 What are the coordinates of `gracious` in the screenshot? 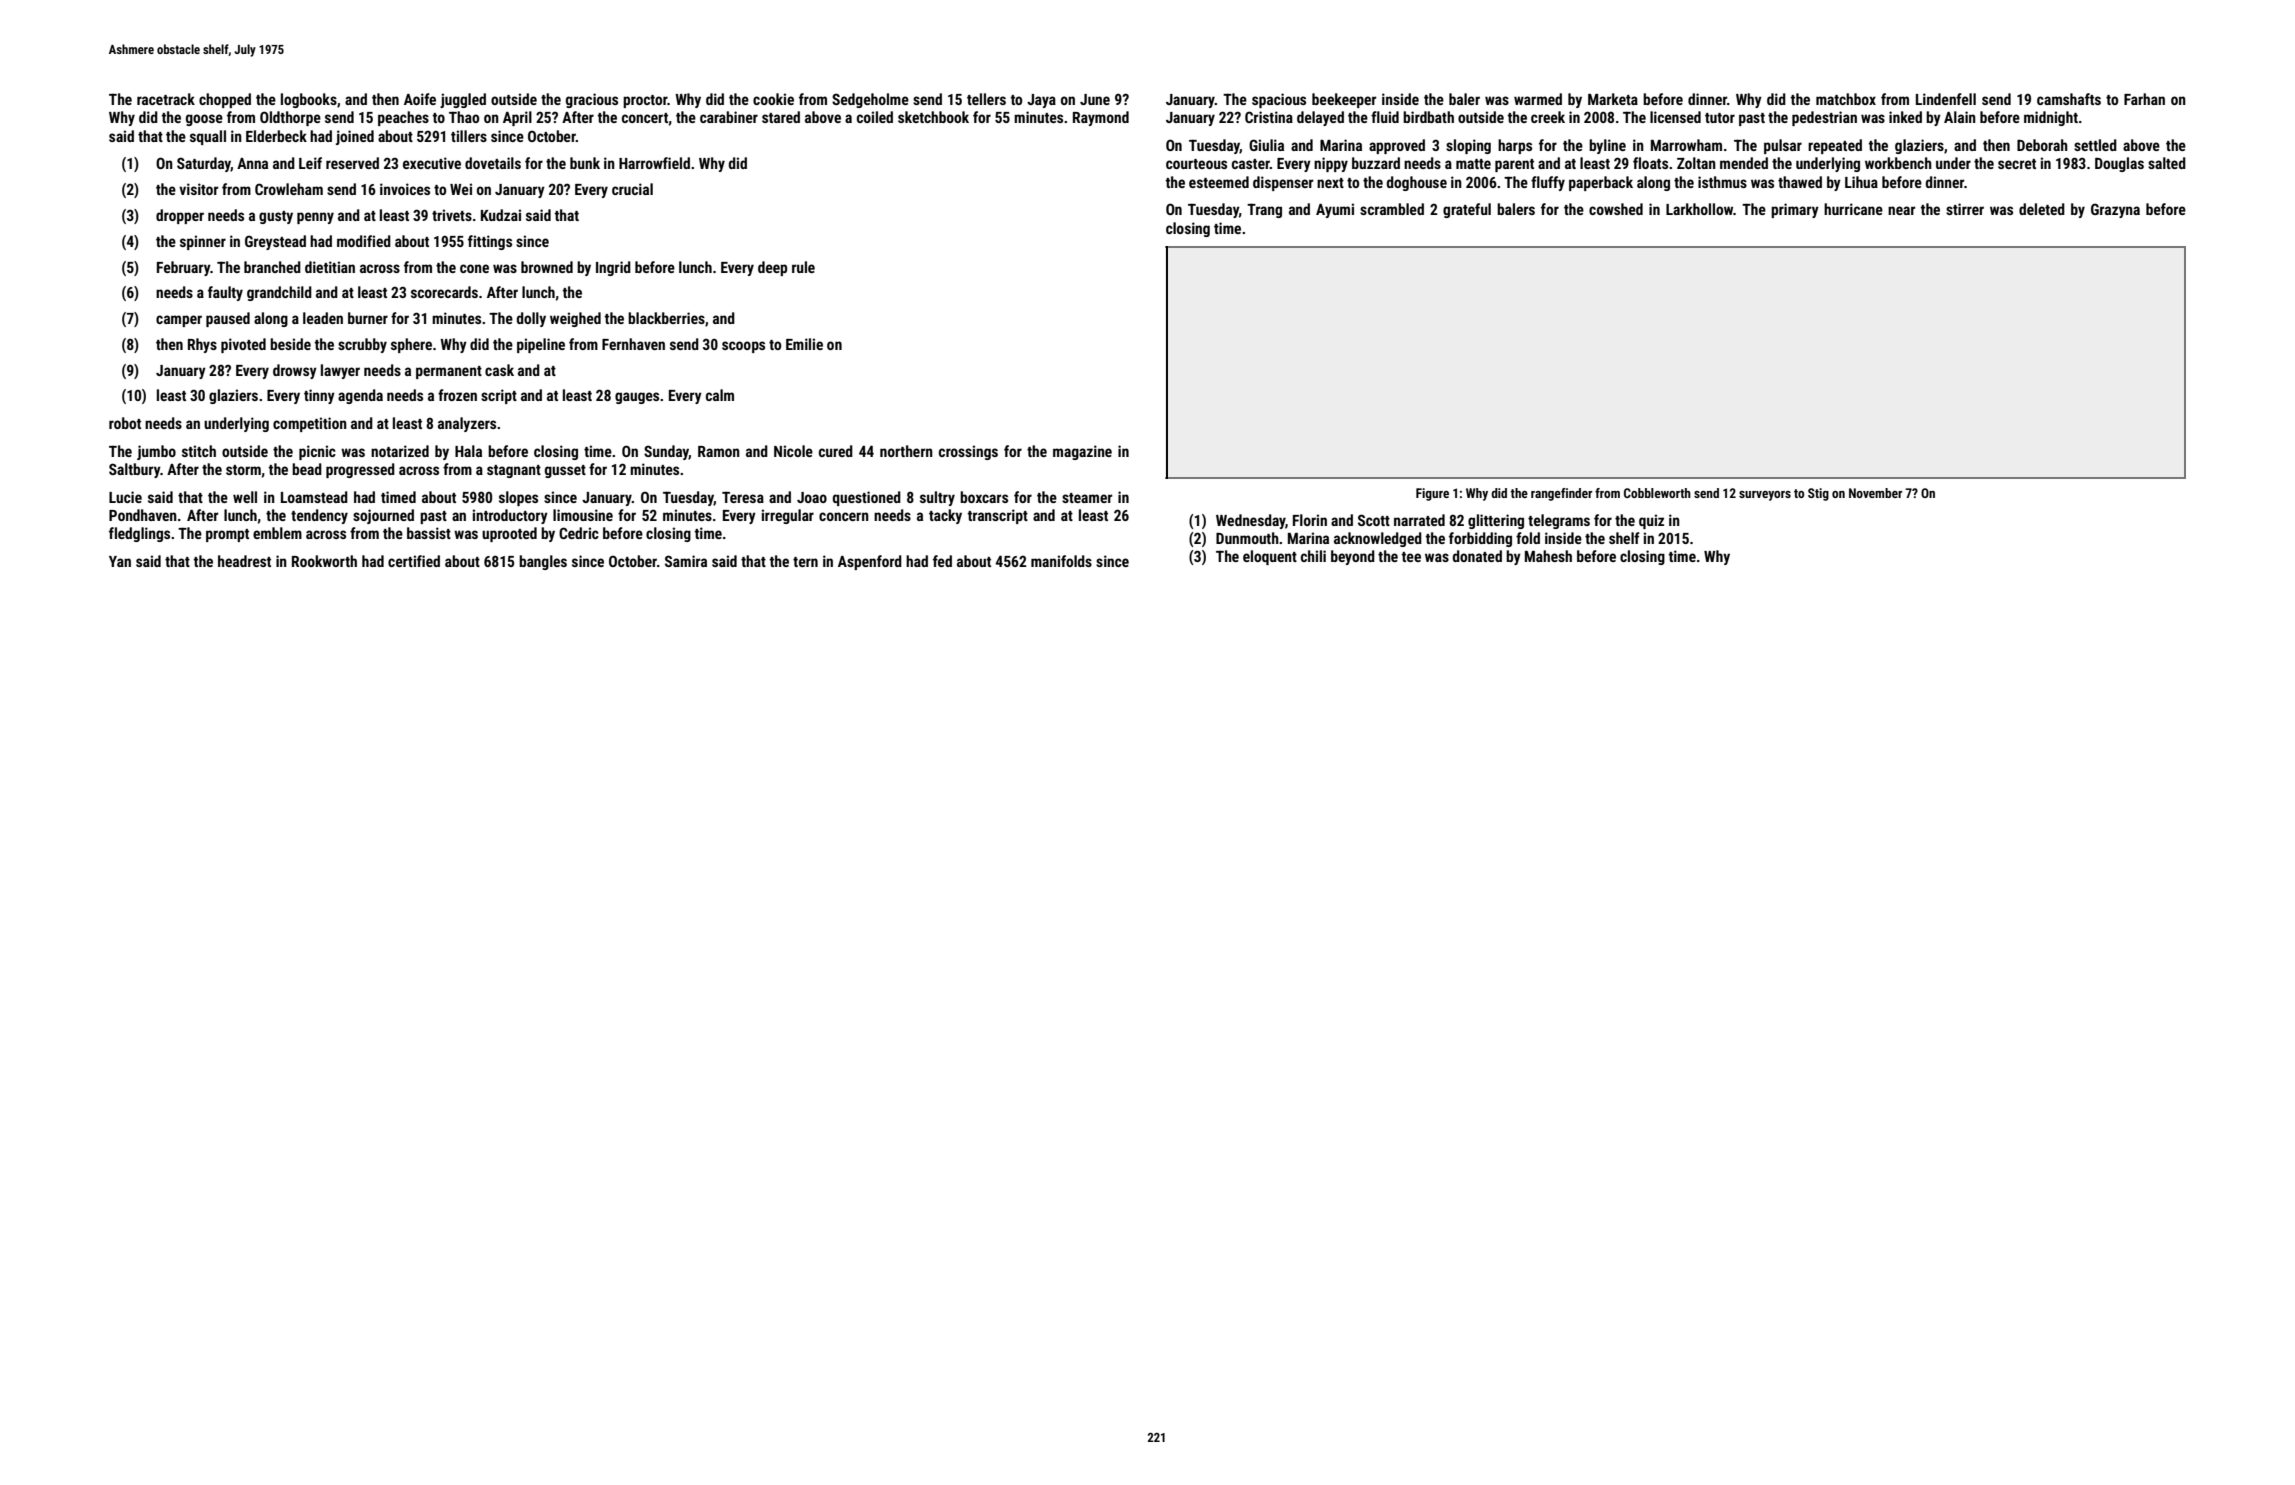 It's located at (592, 100).
